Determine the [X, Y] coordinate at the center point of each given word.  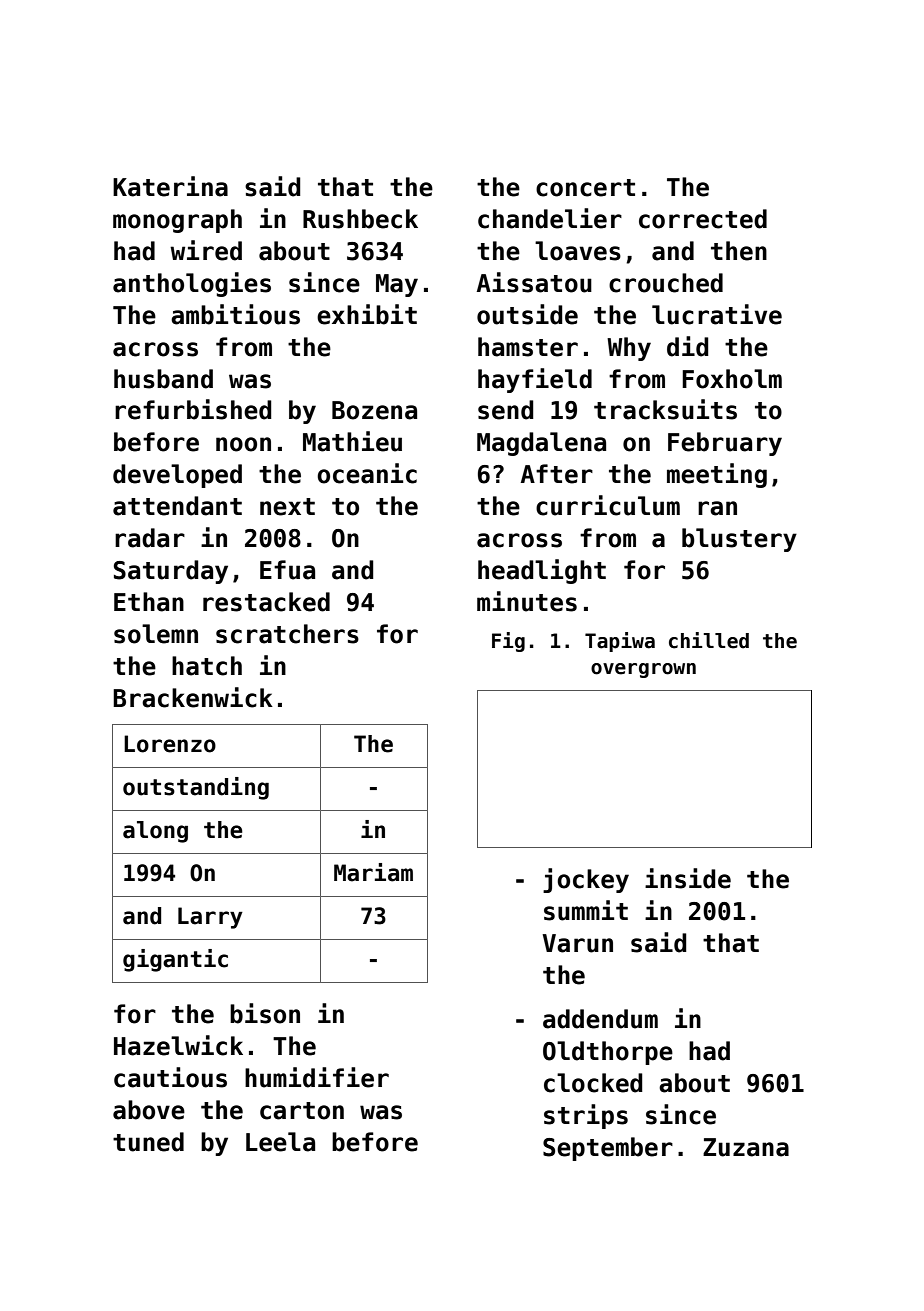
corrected [703, 219]
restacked [266, 602]
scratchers [287, 634]
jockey [586, 880]
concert [585, 188]
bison [265, 1013]
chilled [709, 640]
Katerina [170, 186]
